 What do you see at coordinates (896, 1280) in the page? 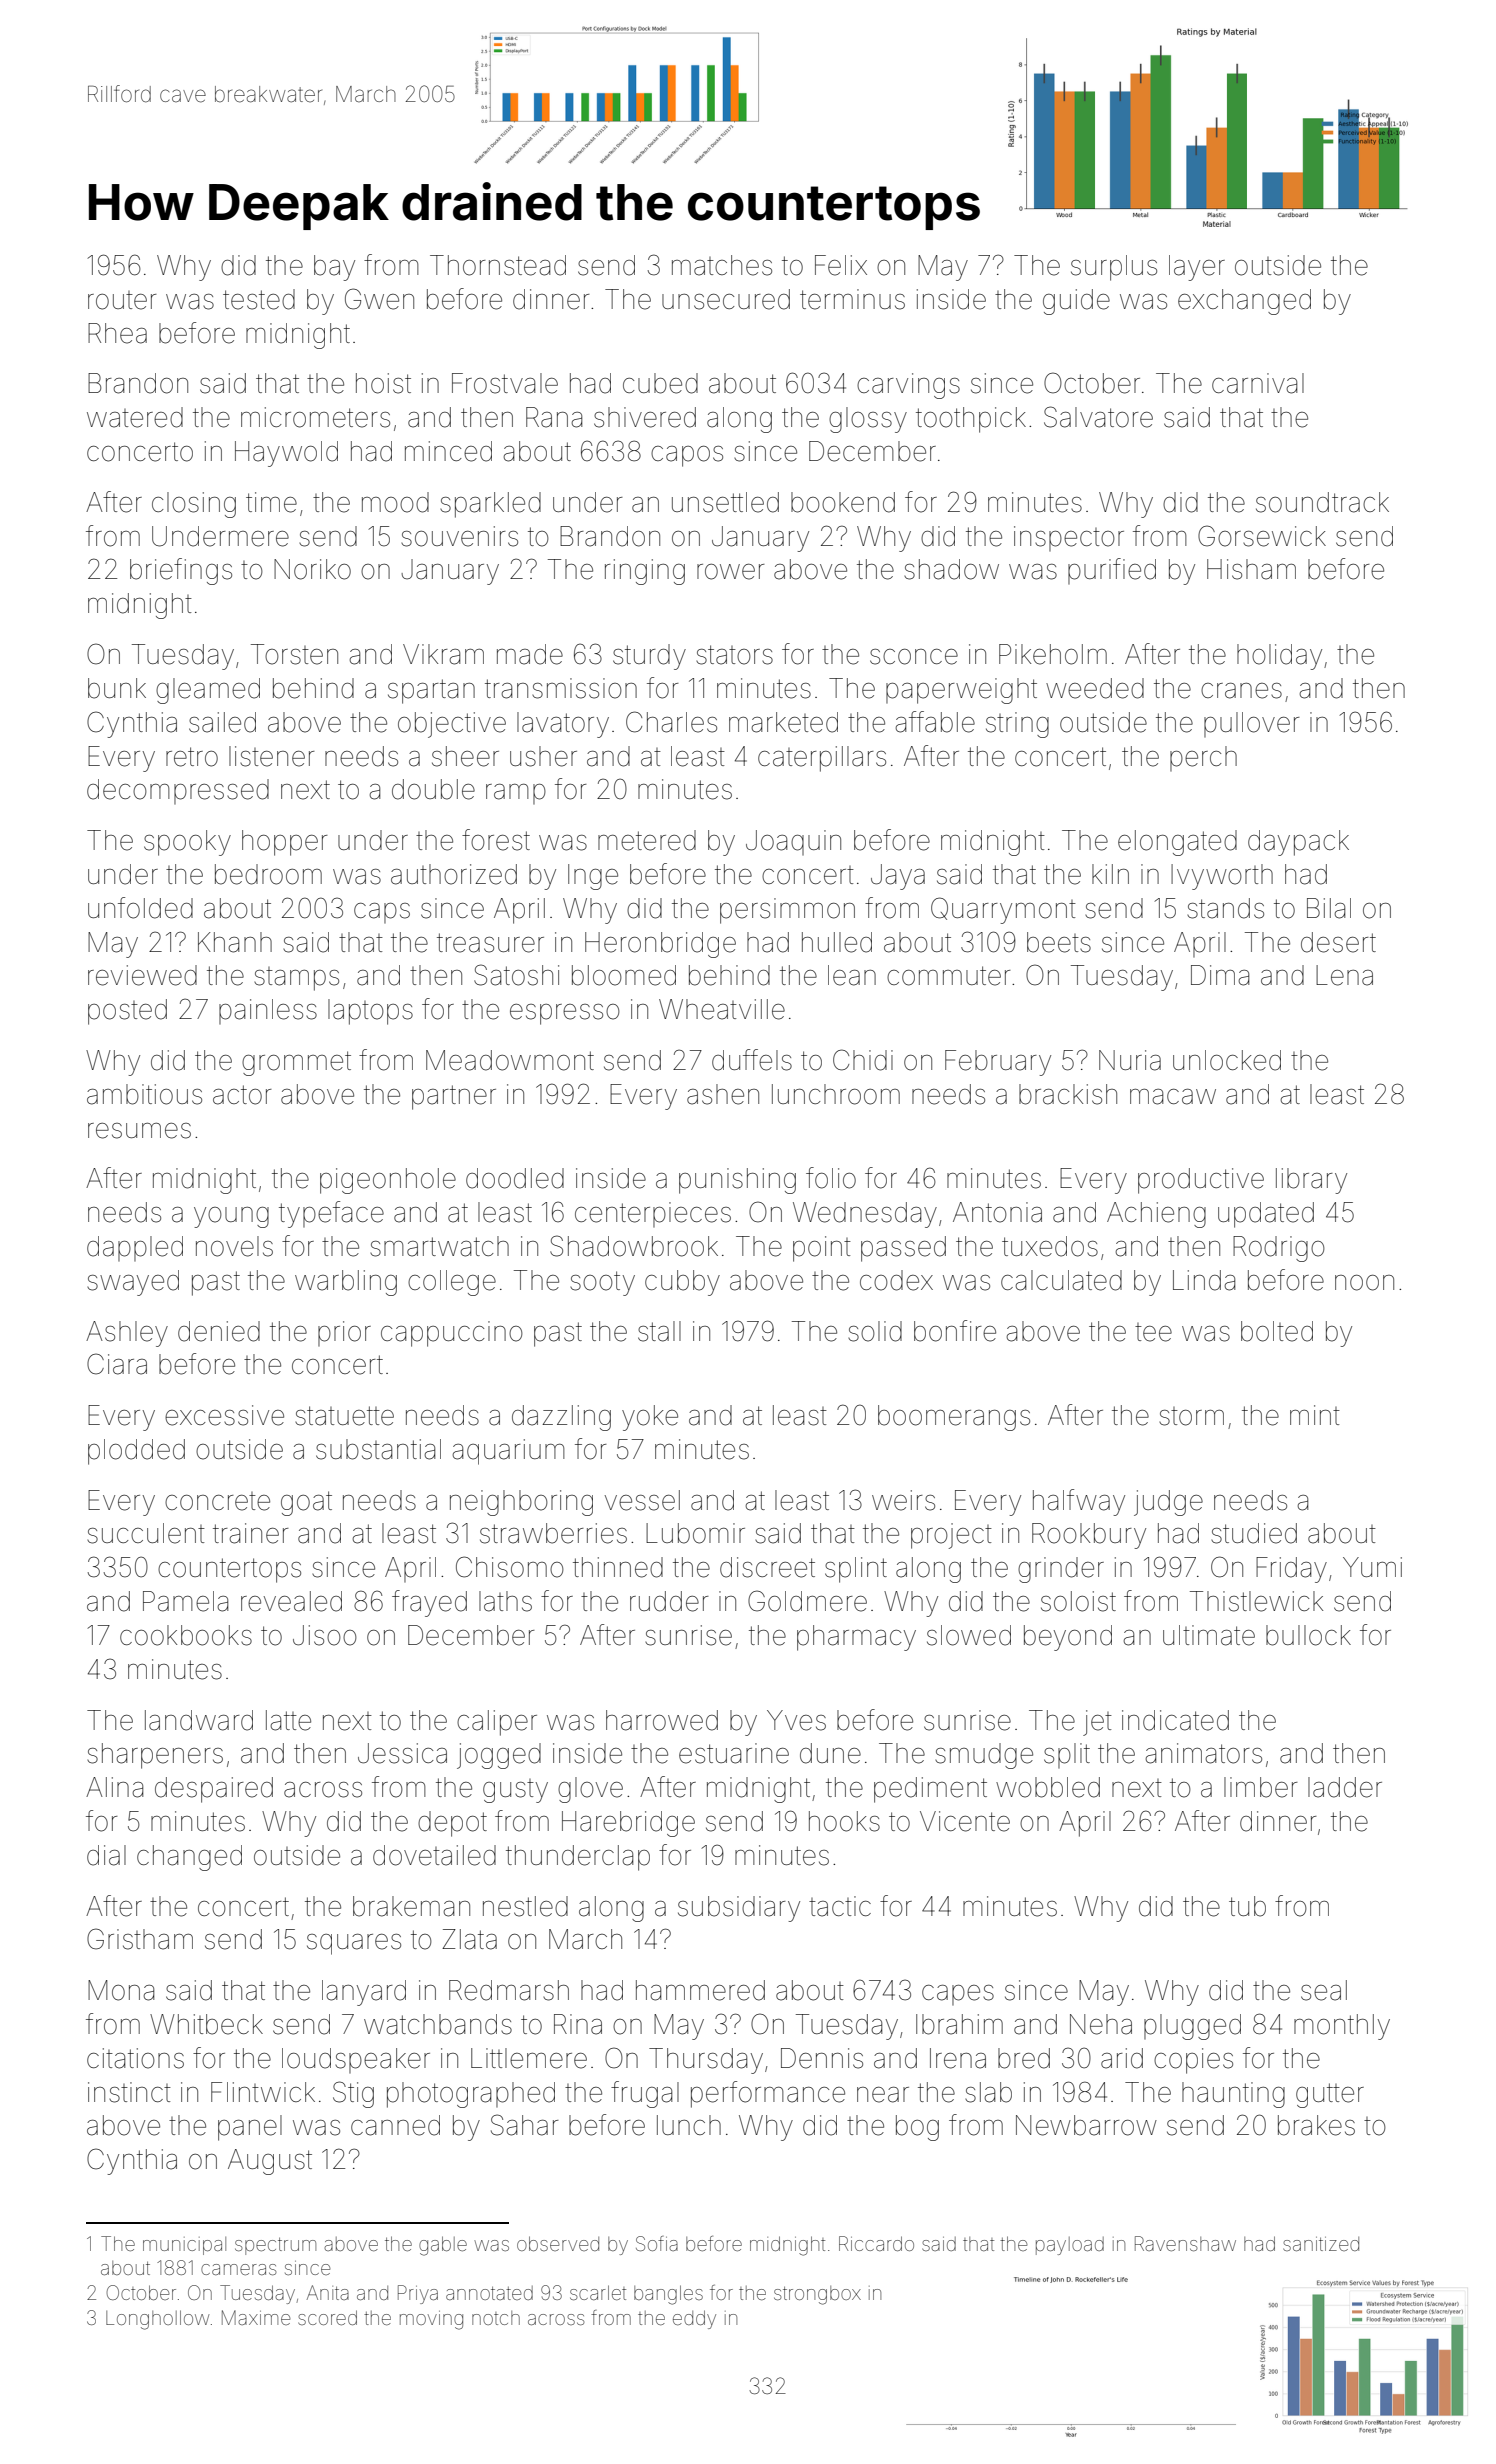
I see `codex` at bounding box center [896, 1280].
